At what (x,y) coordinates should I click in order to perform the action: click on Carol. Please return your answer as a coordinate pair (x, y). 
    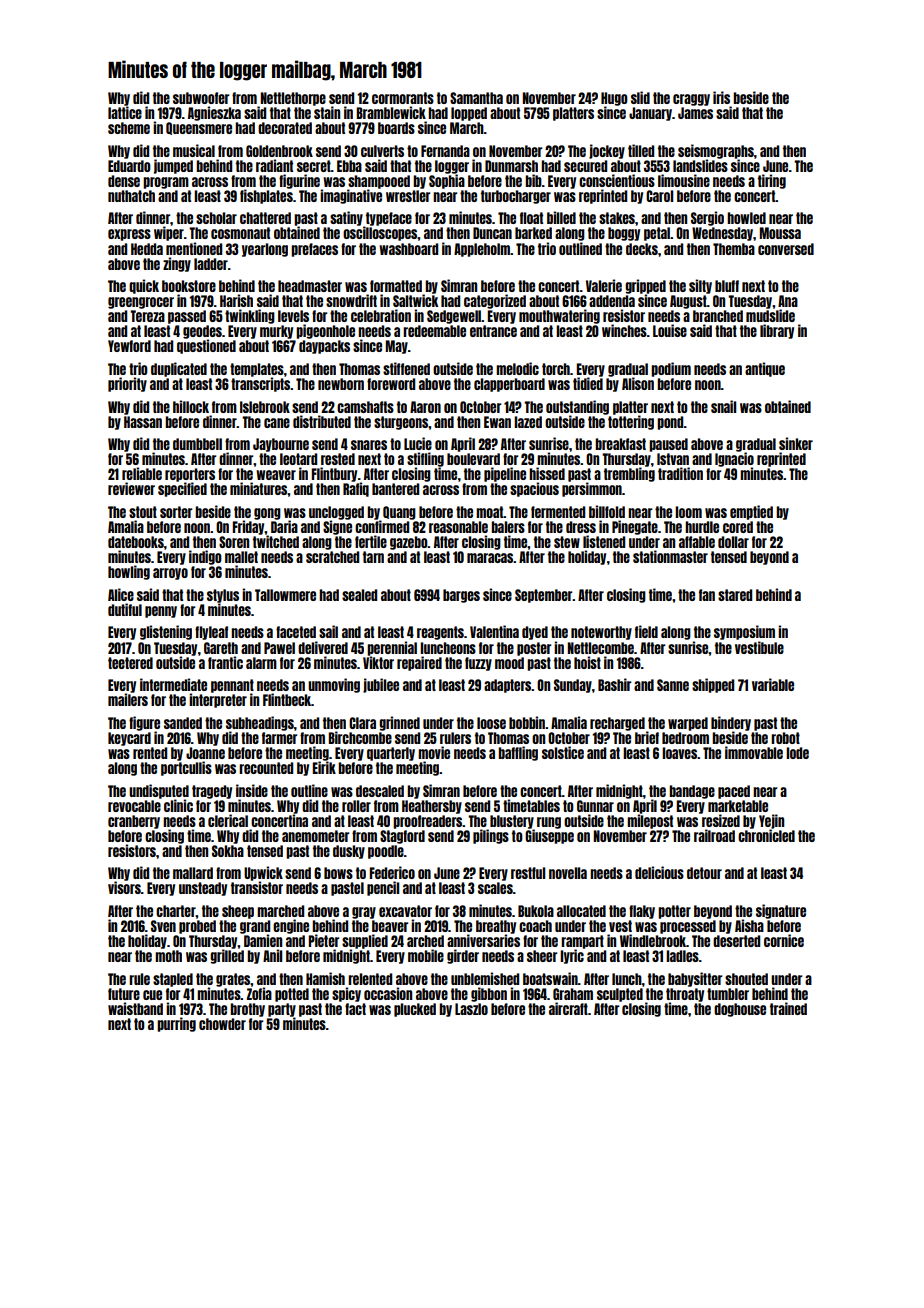
    Looking at the image, I should click on (659, 196).
